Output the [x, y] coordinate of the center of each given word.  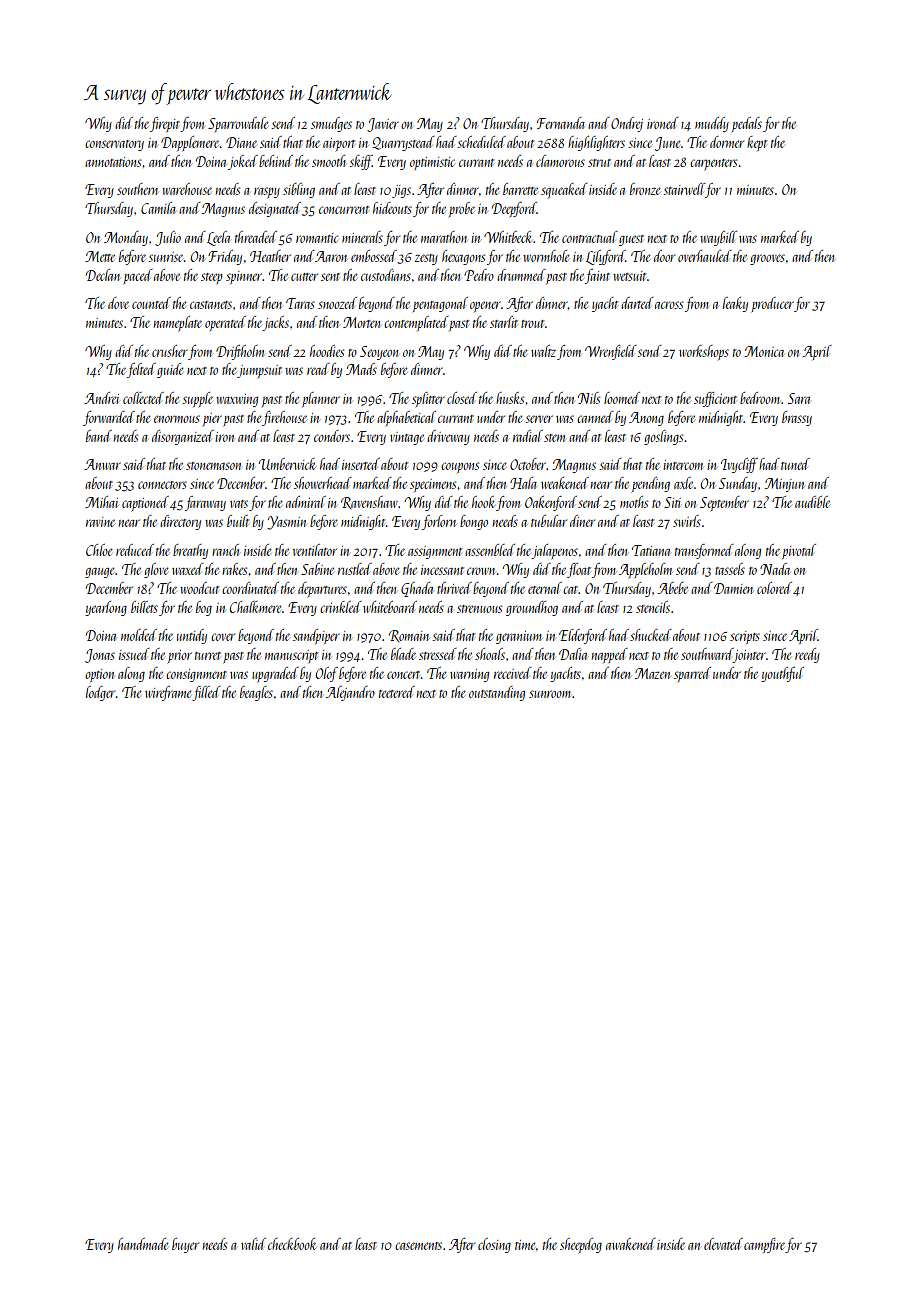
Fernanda [561, 123]
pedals [747, 124]
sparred [692, 674]
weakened [565, 483]
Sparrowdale [238, 124]
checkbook [292, 1244]
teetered [397, 692]
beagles [256, 693]
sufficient [715, 399]
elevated [723, 1244]
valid [253, 1244]
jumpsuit [259, 371]
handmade [143, 1244]
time [525, 1245]
